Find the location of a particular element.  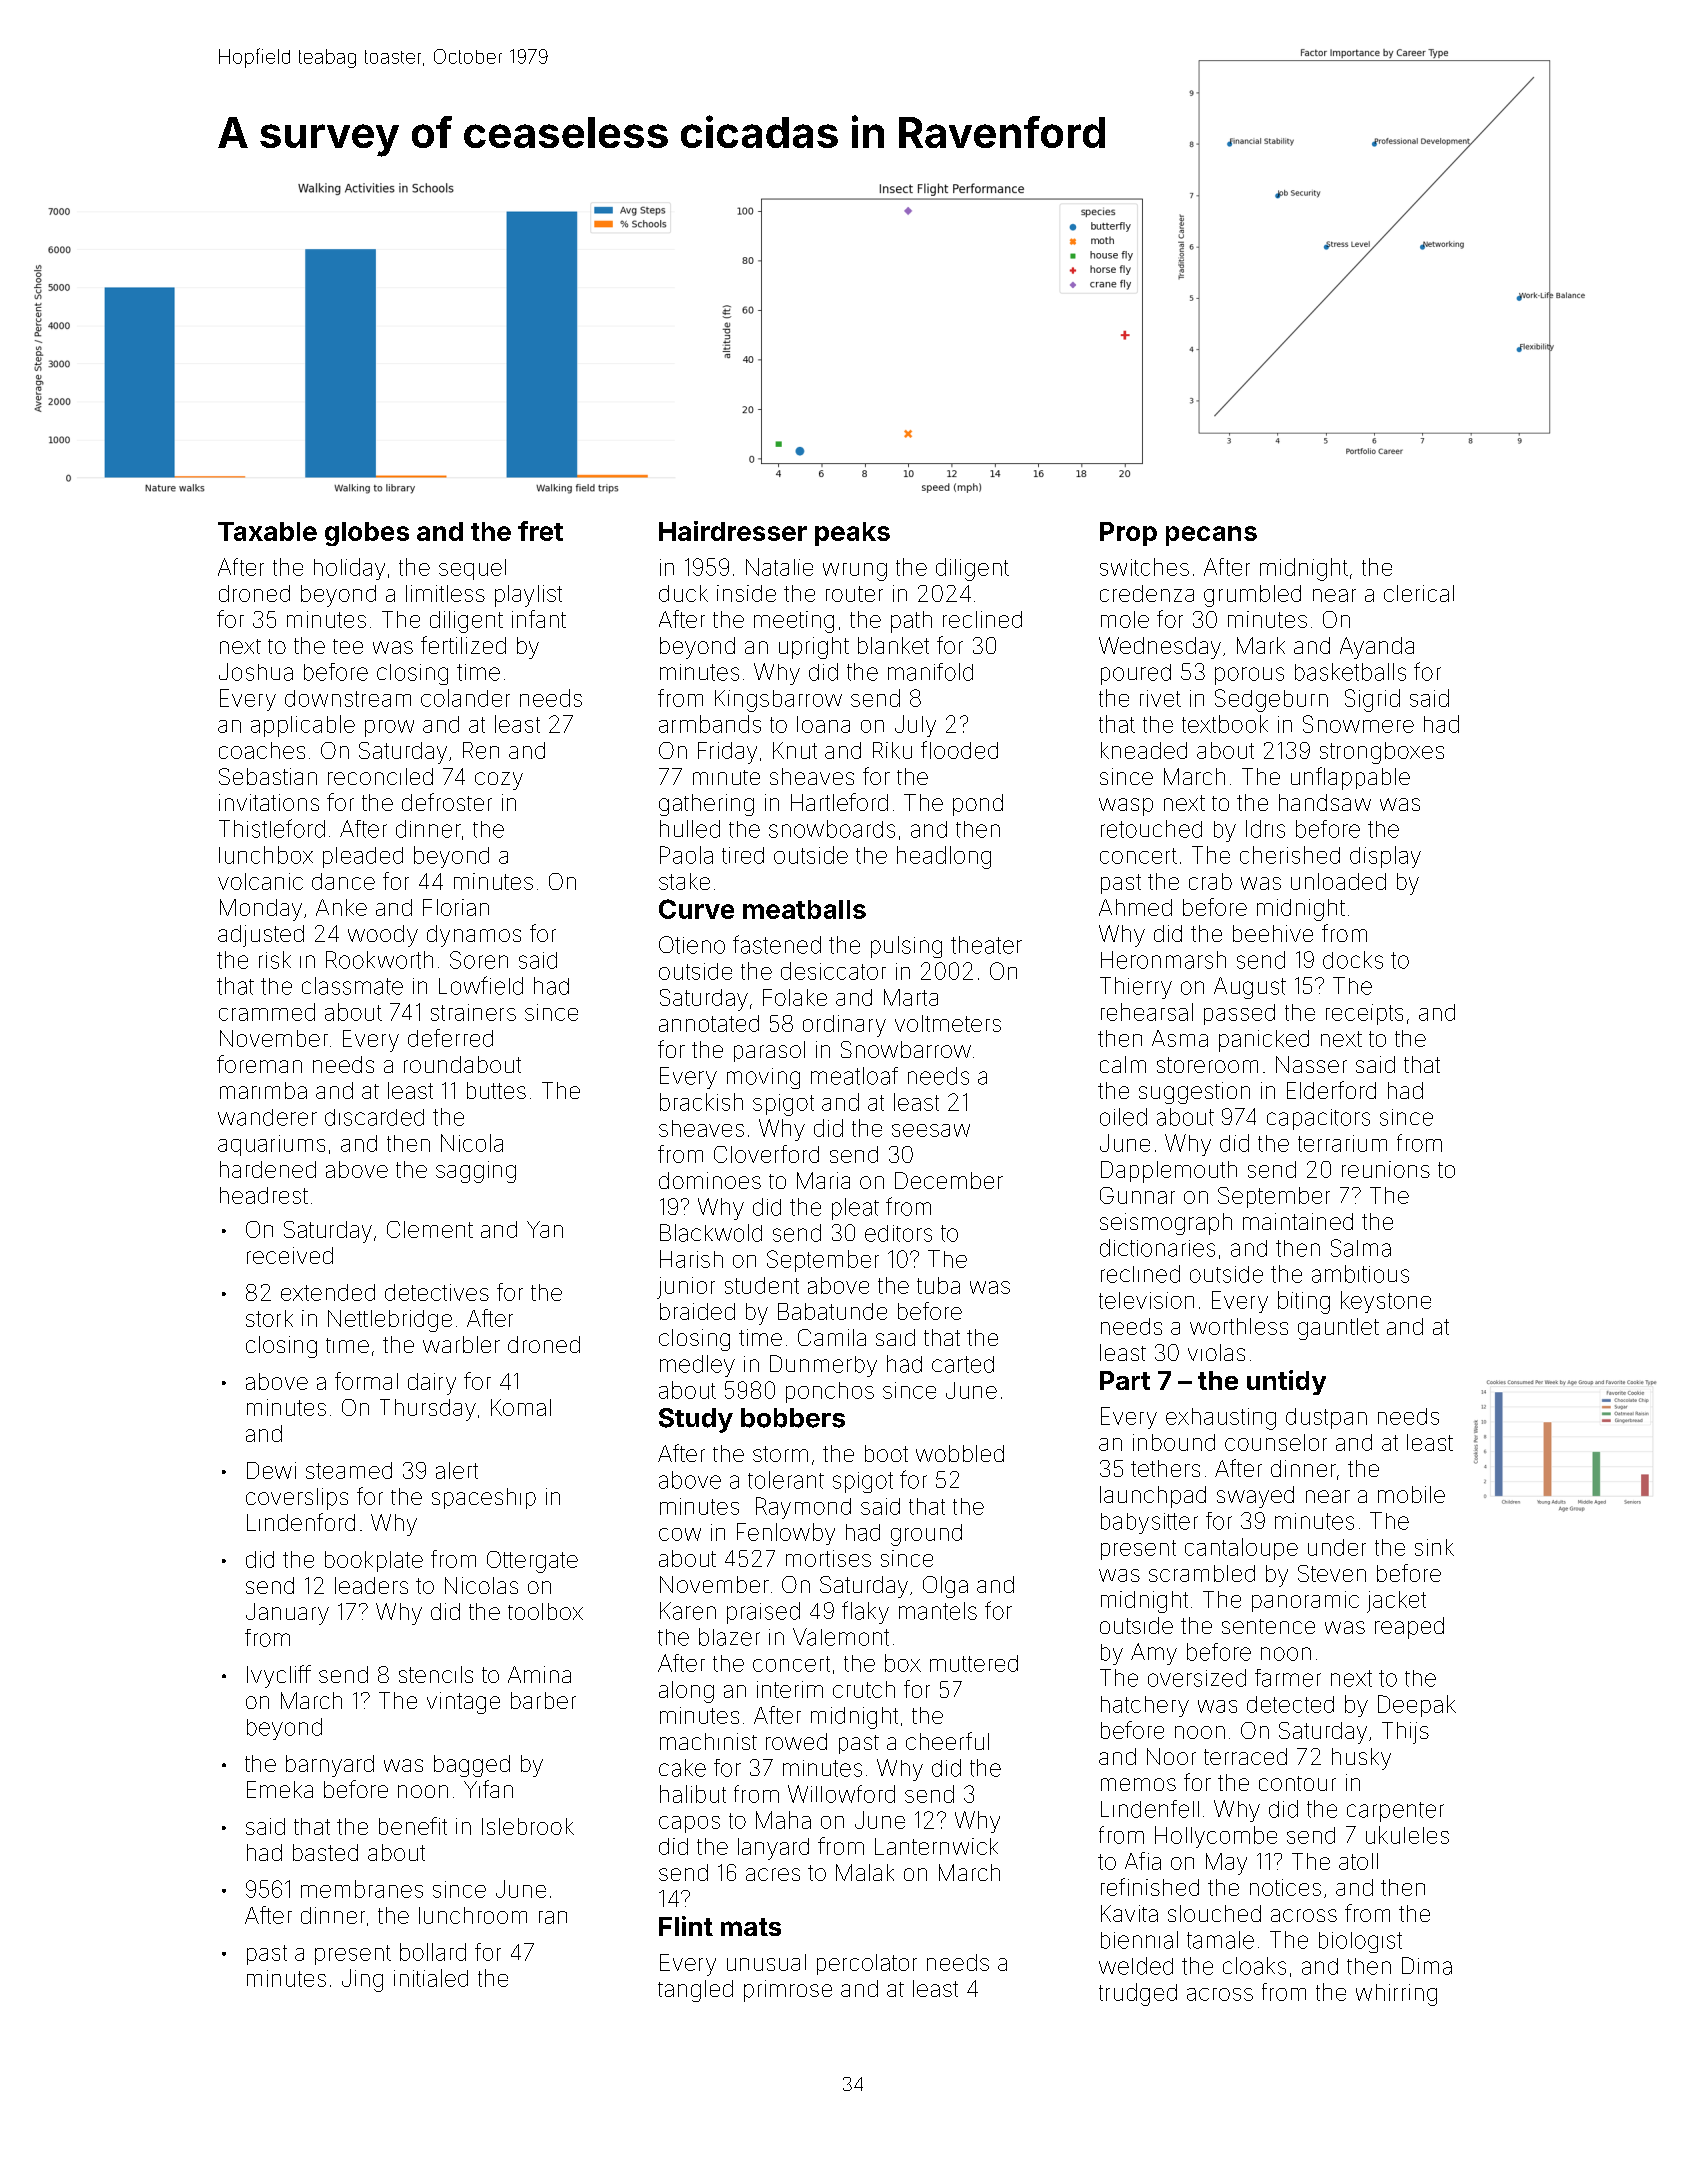

deferred is located at coordinates (450, 1038).
